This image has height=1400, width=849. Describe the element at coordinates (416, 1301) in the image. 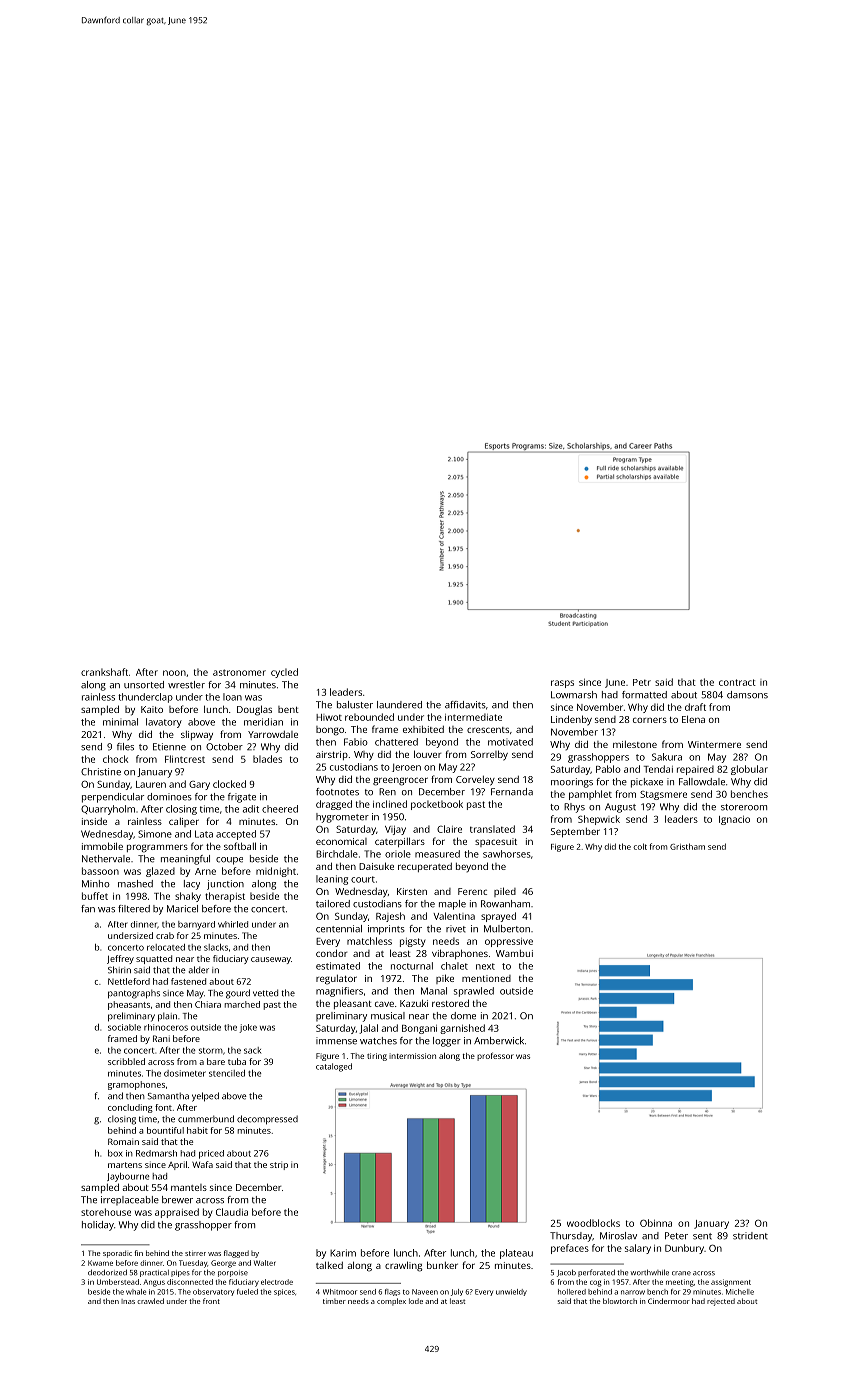

I see `lode` at that location.
